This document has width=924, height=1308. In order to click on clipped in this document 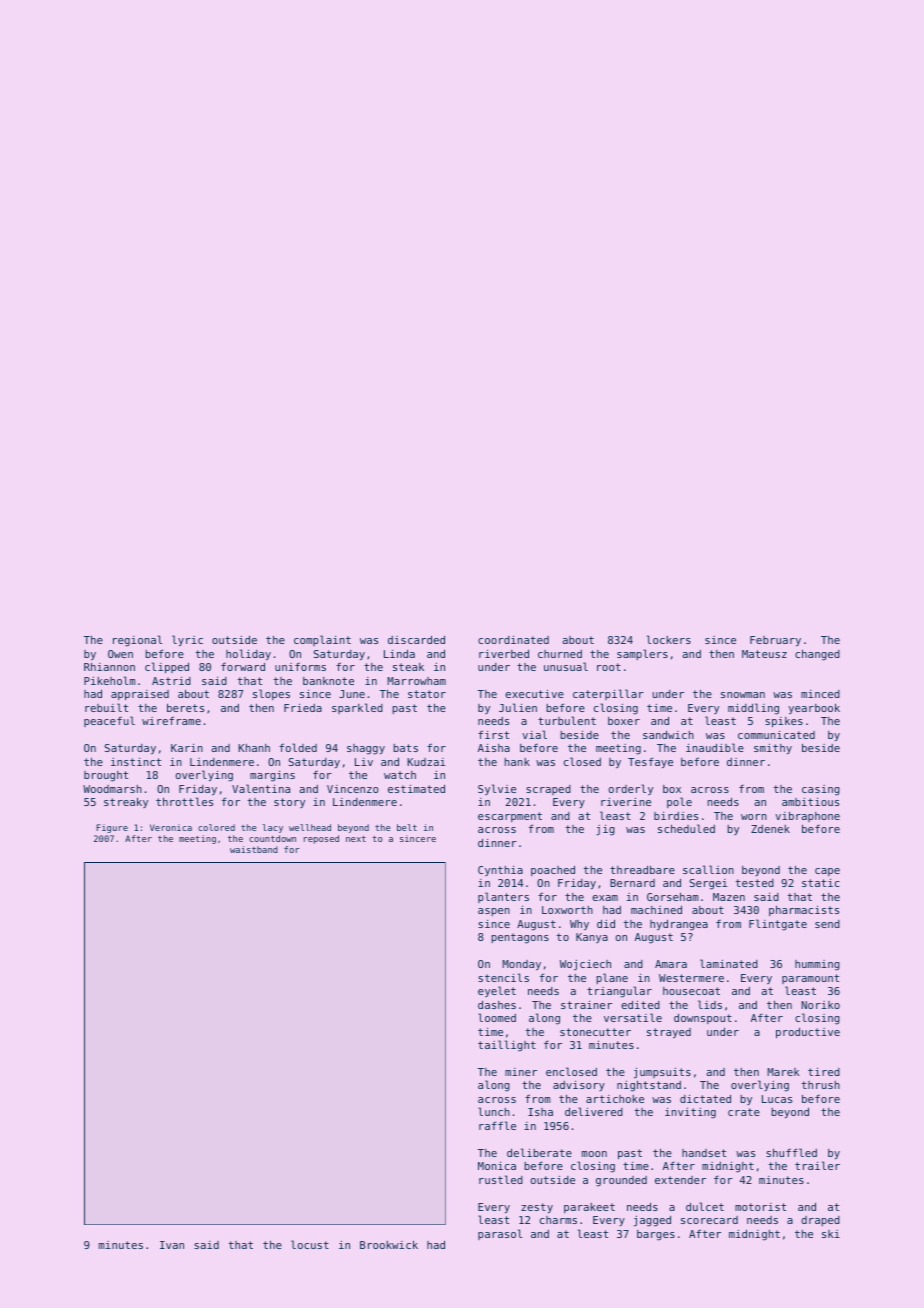, I will do `click(167, 668)`.
